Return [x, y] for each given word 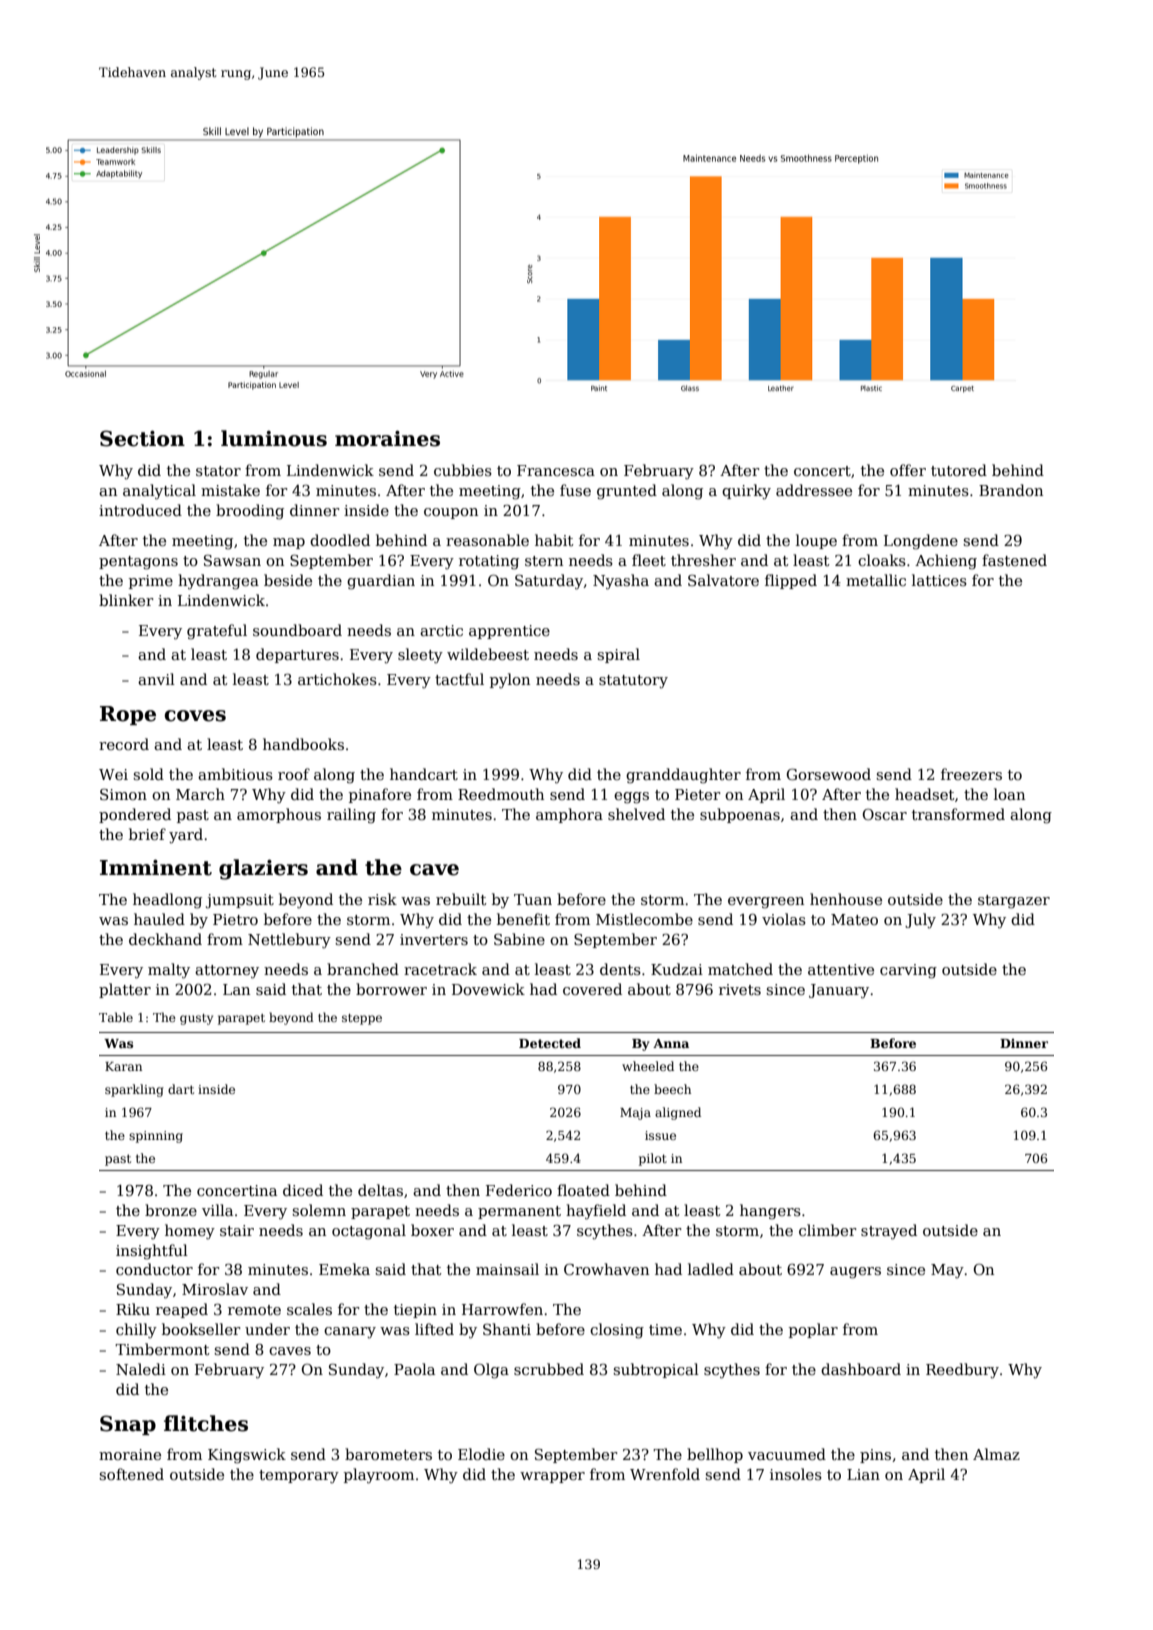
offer [908, 470]
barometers [388, 1454]
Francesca [556, 470]
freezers [971, 774]
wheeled [648, 1066]
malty [169, 971]
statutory [633, 682]
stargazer [1014, 902]
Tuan [533, 899]
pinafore [380, 795]
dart [181, 1089]
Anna [671, 1043]
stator [218, 471]
